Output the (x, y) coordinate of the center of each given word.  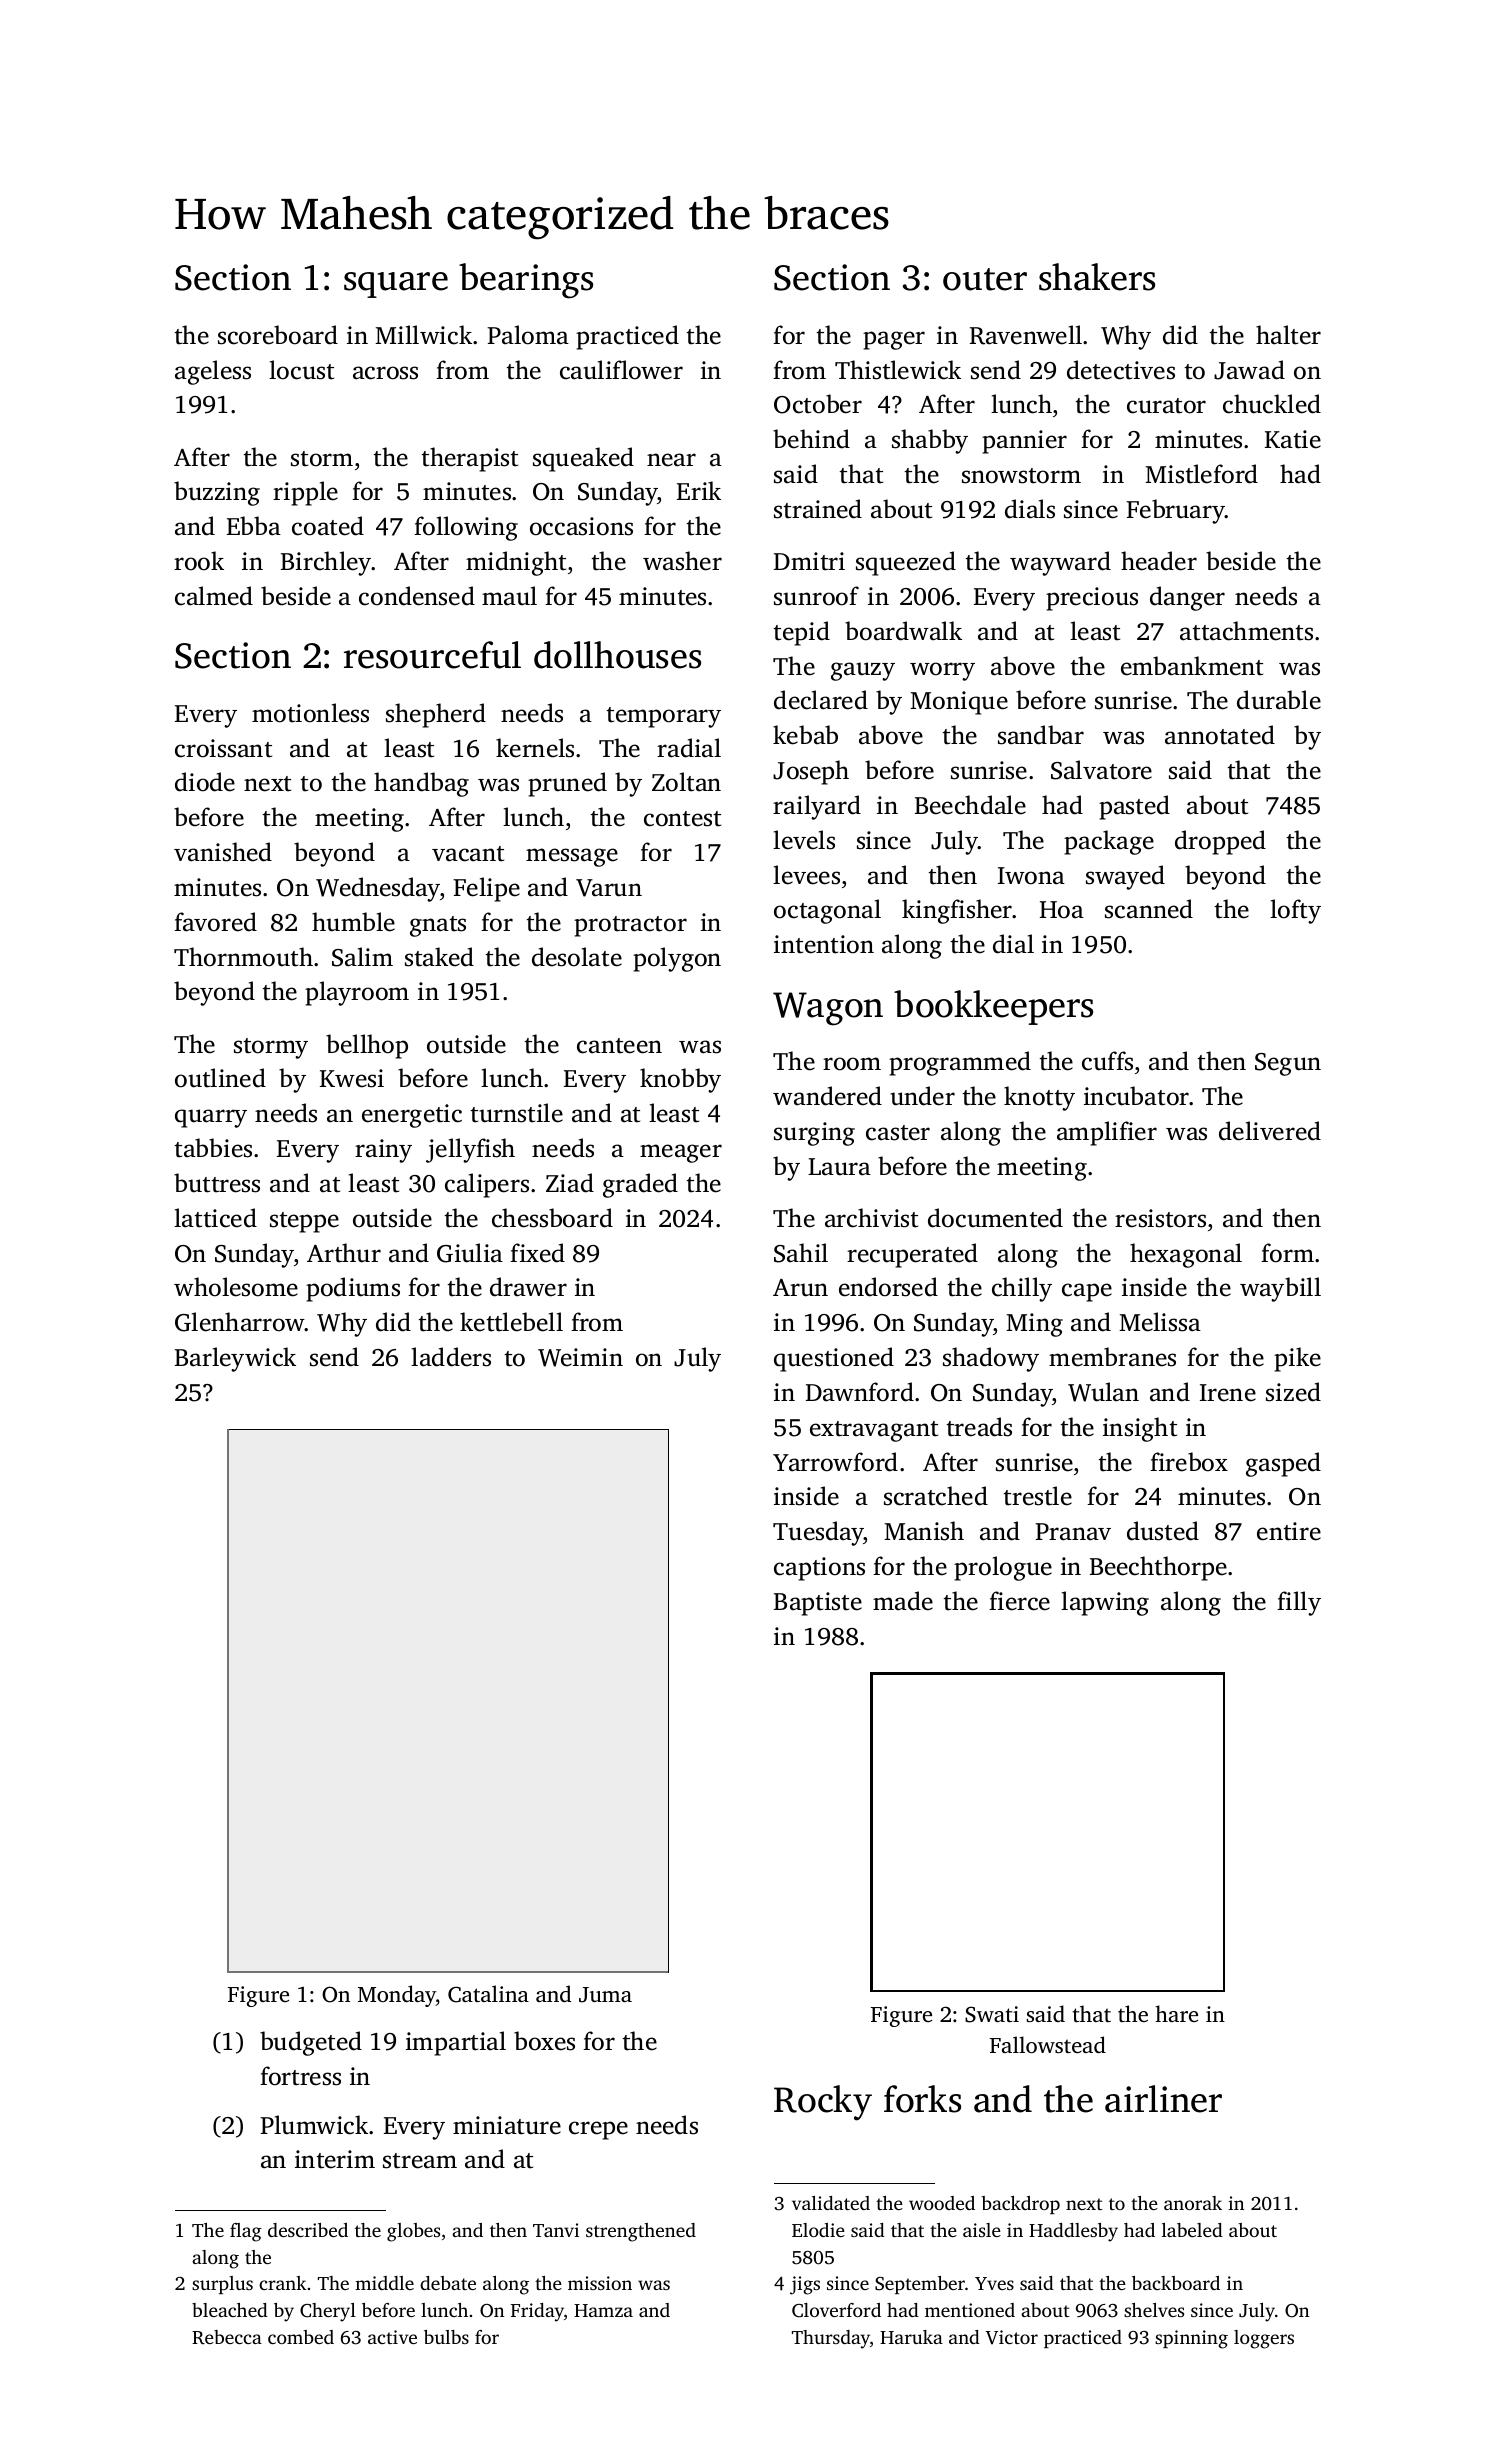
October (818, 404)
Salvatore (1101, 770)
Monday (397, 1996)
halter (1288, 335)
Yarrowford (835, 1462)
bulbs (446, 2337)
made (903, 1601)
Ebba (254, 526)
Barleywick (235, 1359)
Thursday (831, 2339)
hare (1176, 2013)
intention (824, 944)
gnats (438, 926)
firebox (1189, 1462)
